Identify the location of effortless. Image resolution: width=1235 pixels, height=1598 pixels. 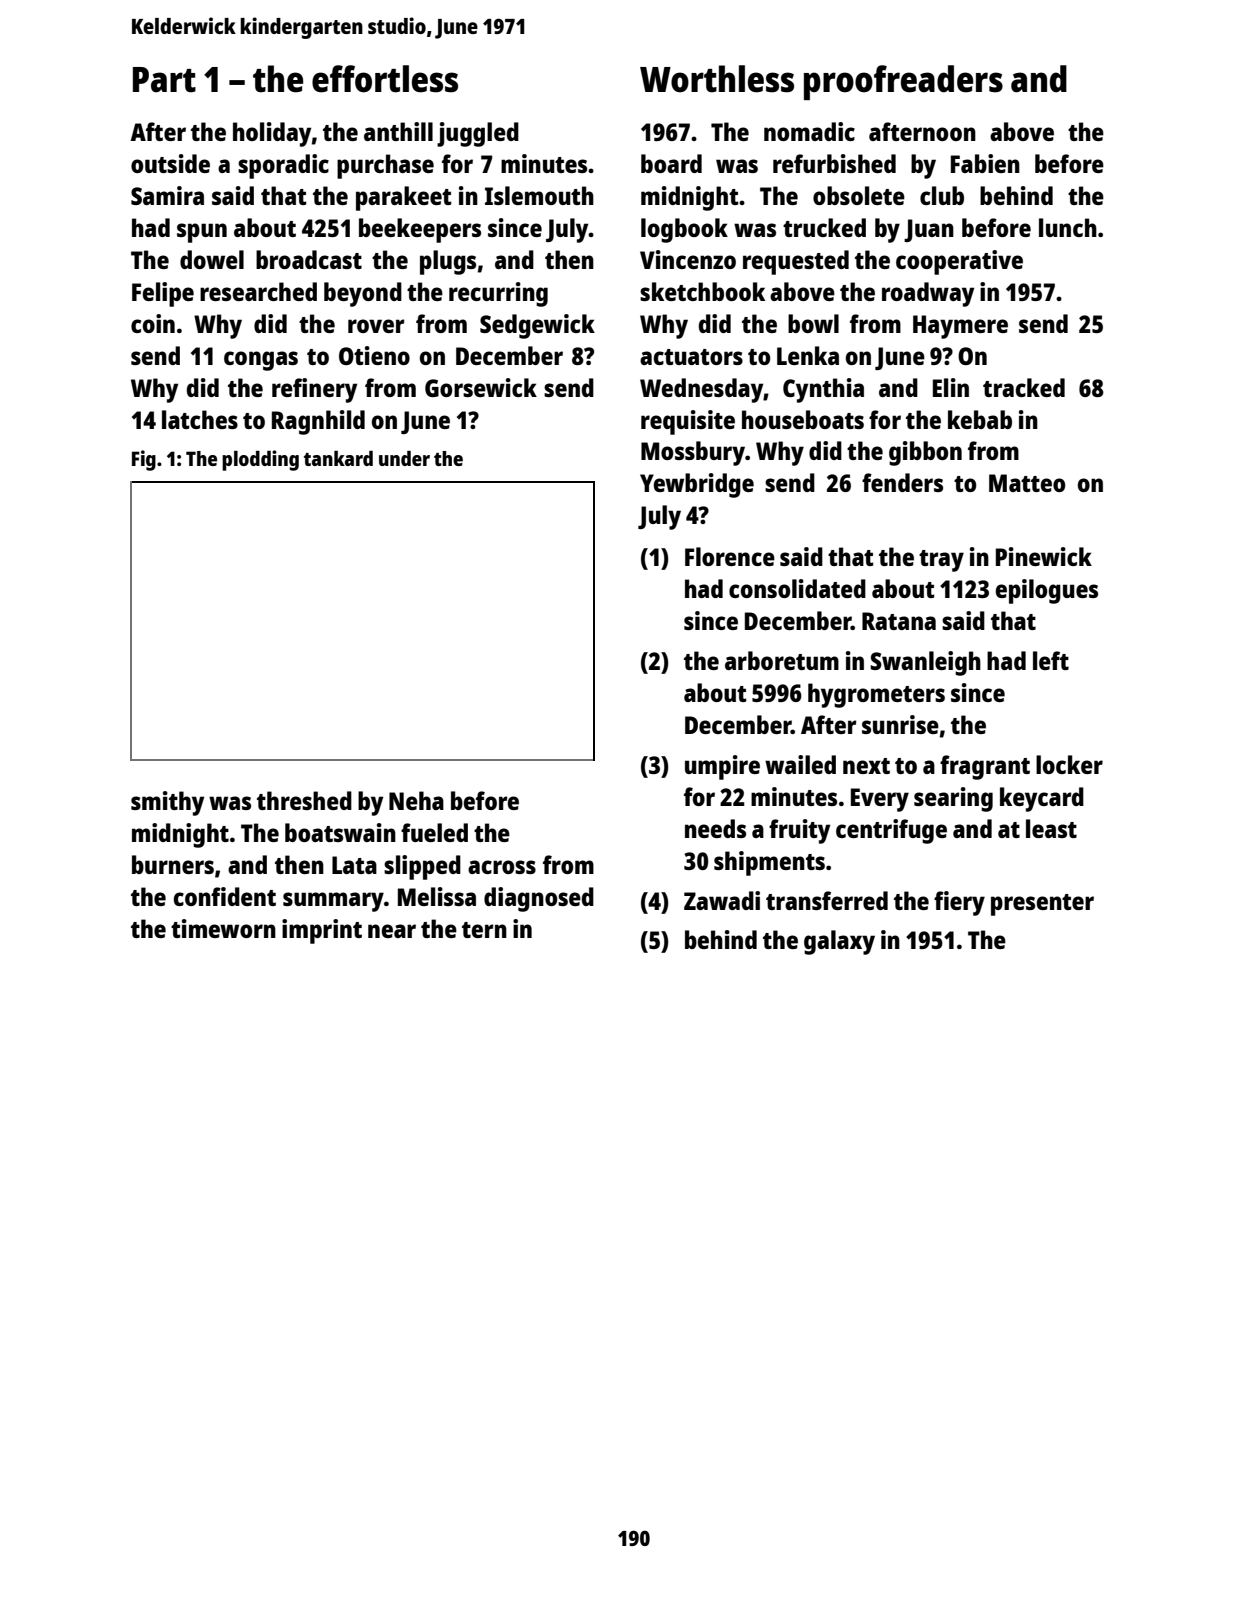
(385, 79).
